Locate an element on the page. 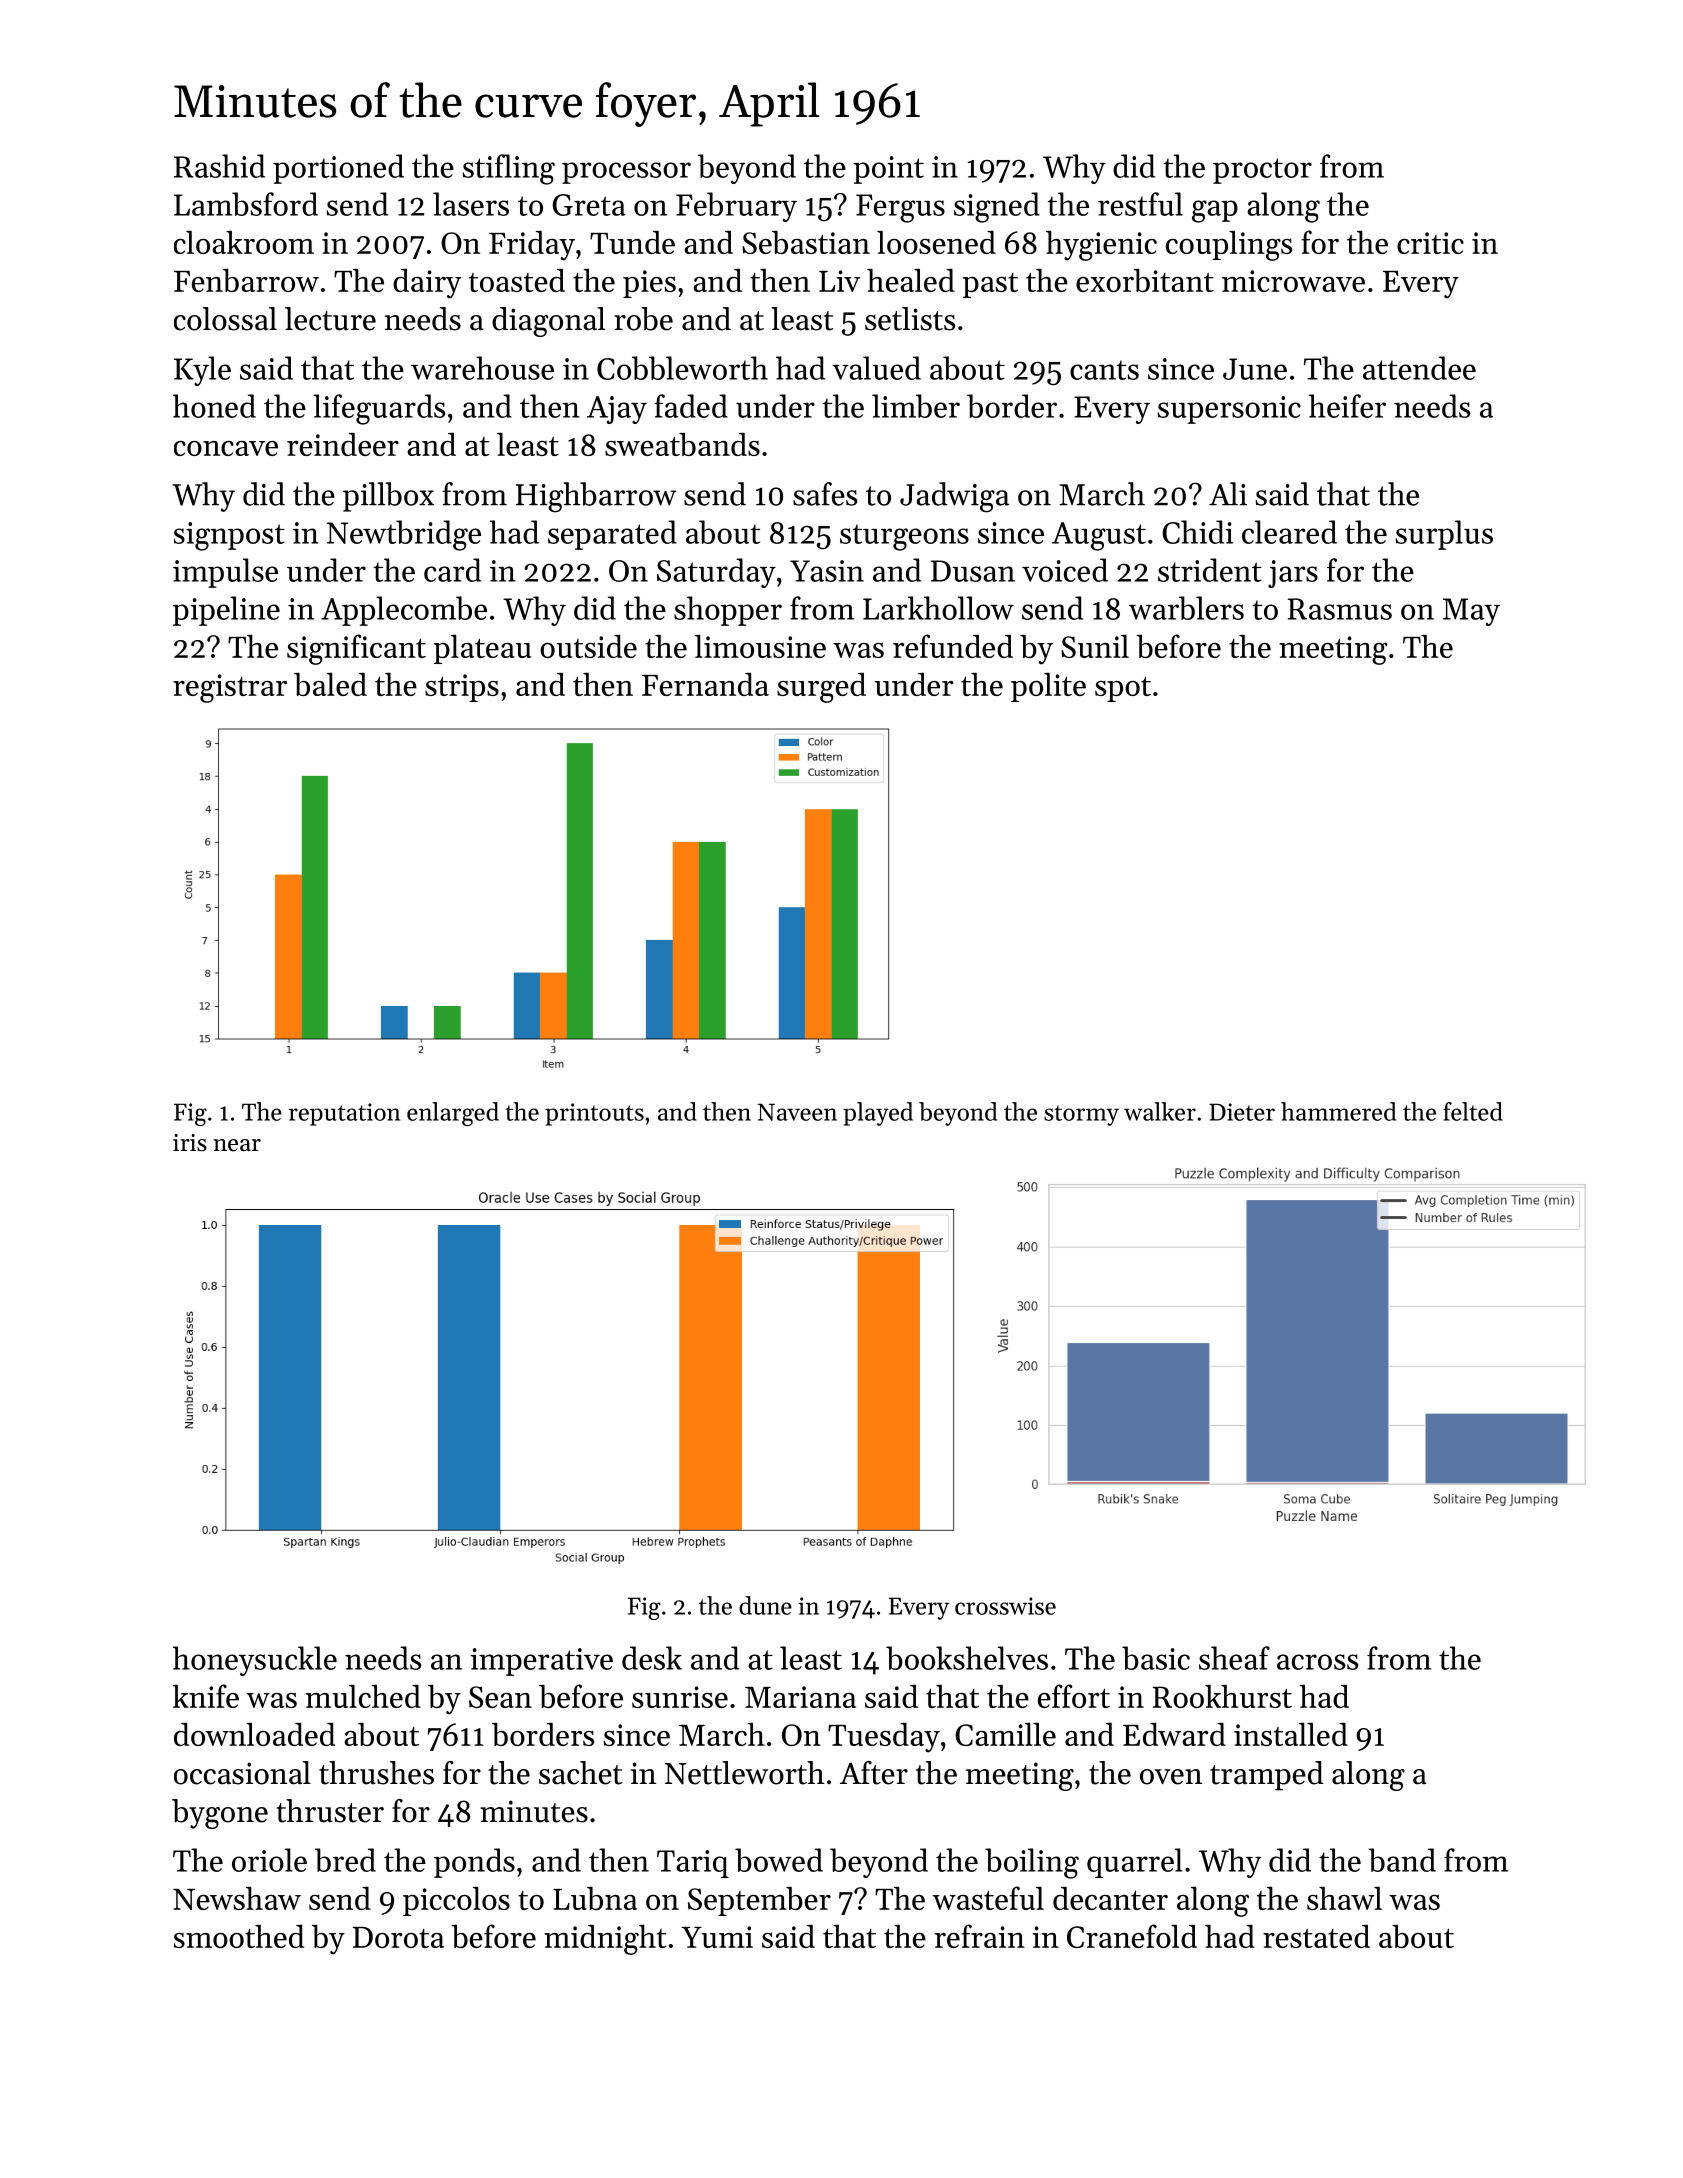  Tariq is located at coordinates (693, 1864).
